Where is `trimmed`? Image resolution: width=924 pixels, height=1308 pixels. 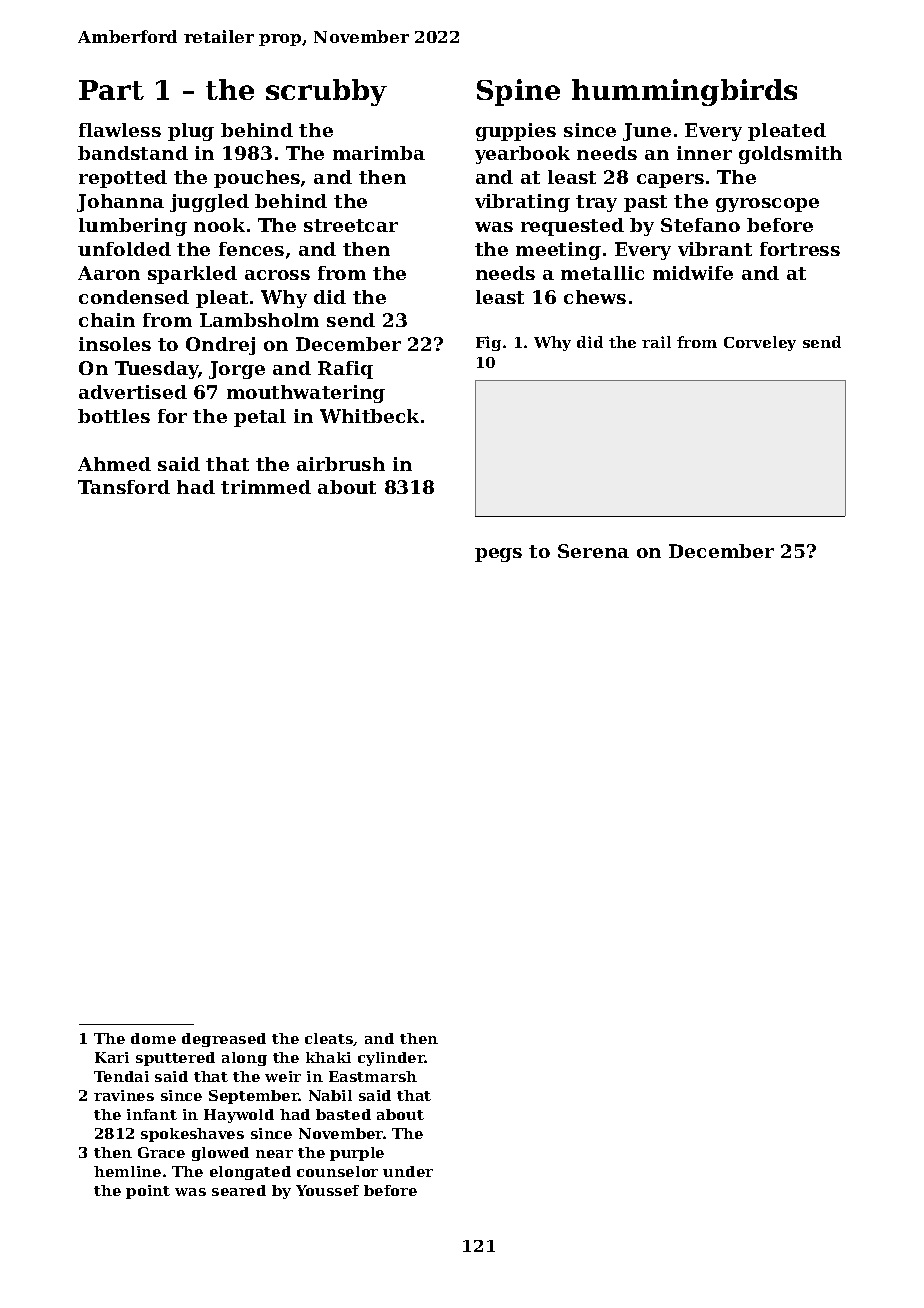 trimmed is located at coordinates (266, 487).
